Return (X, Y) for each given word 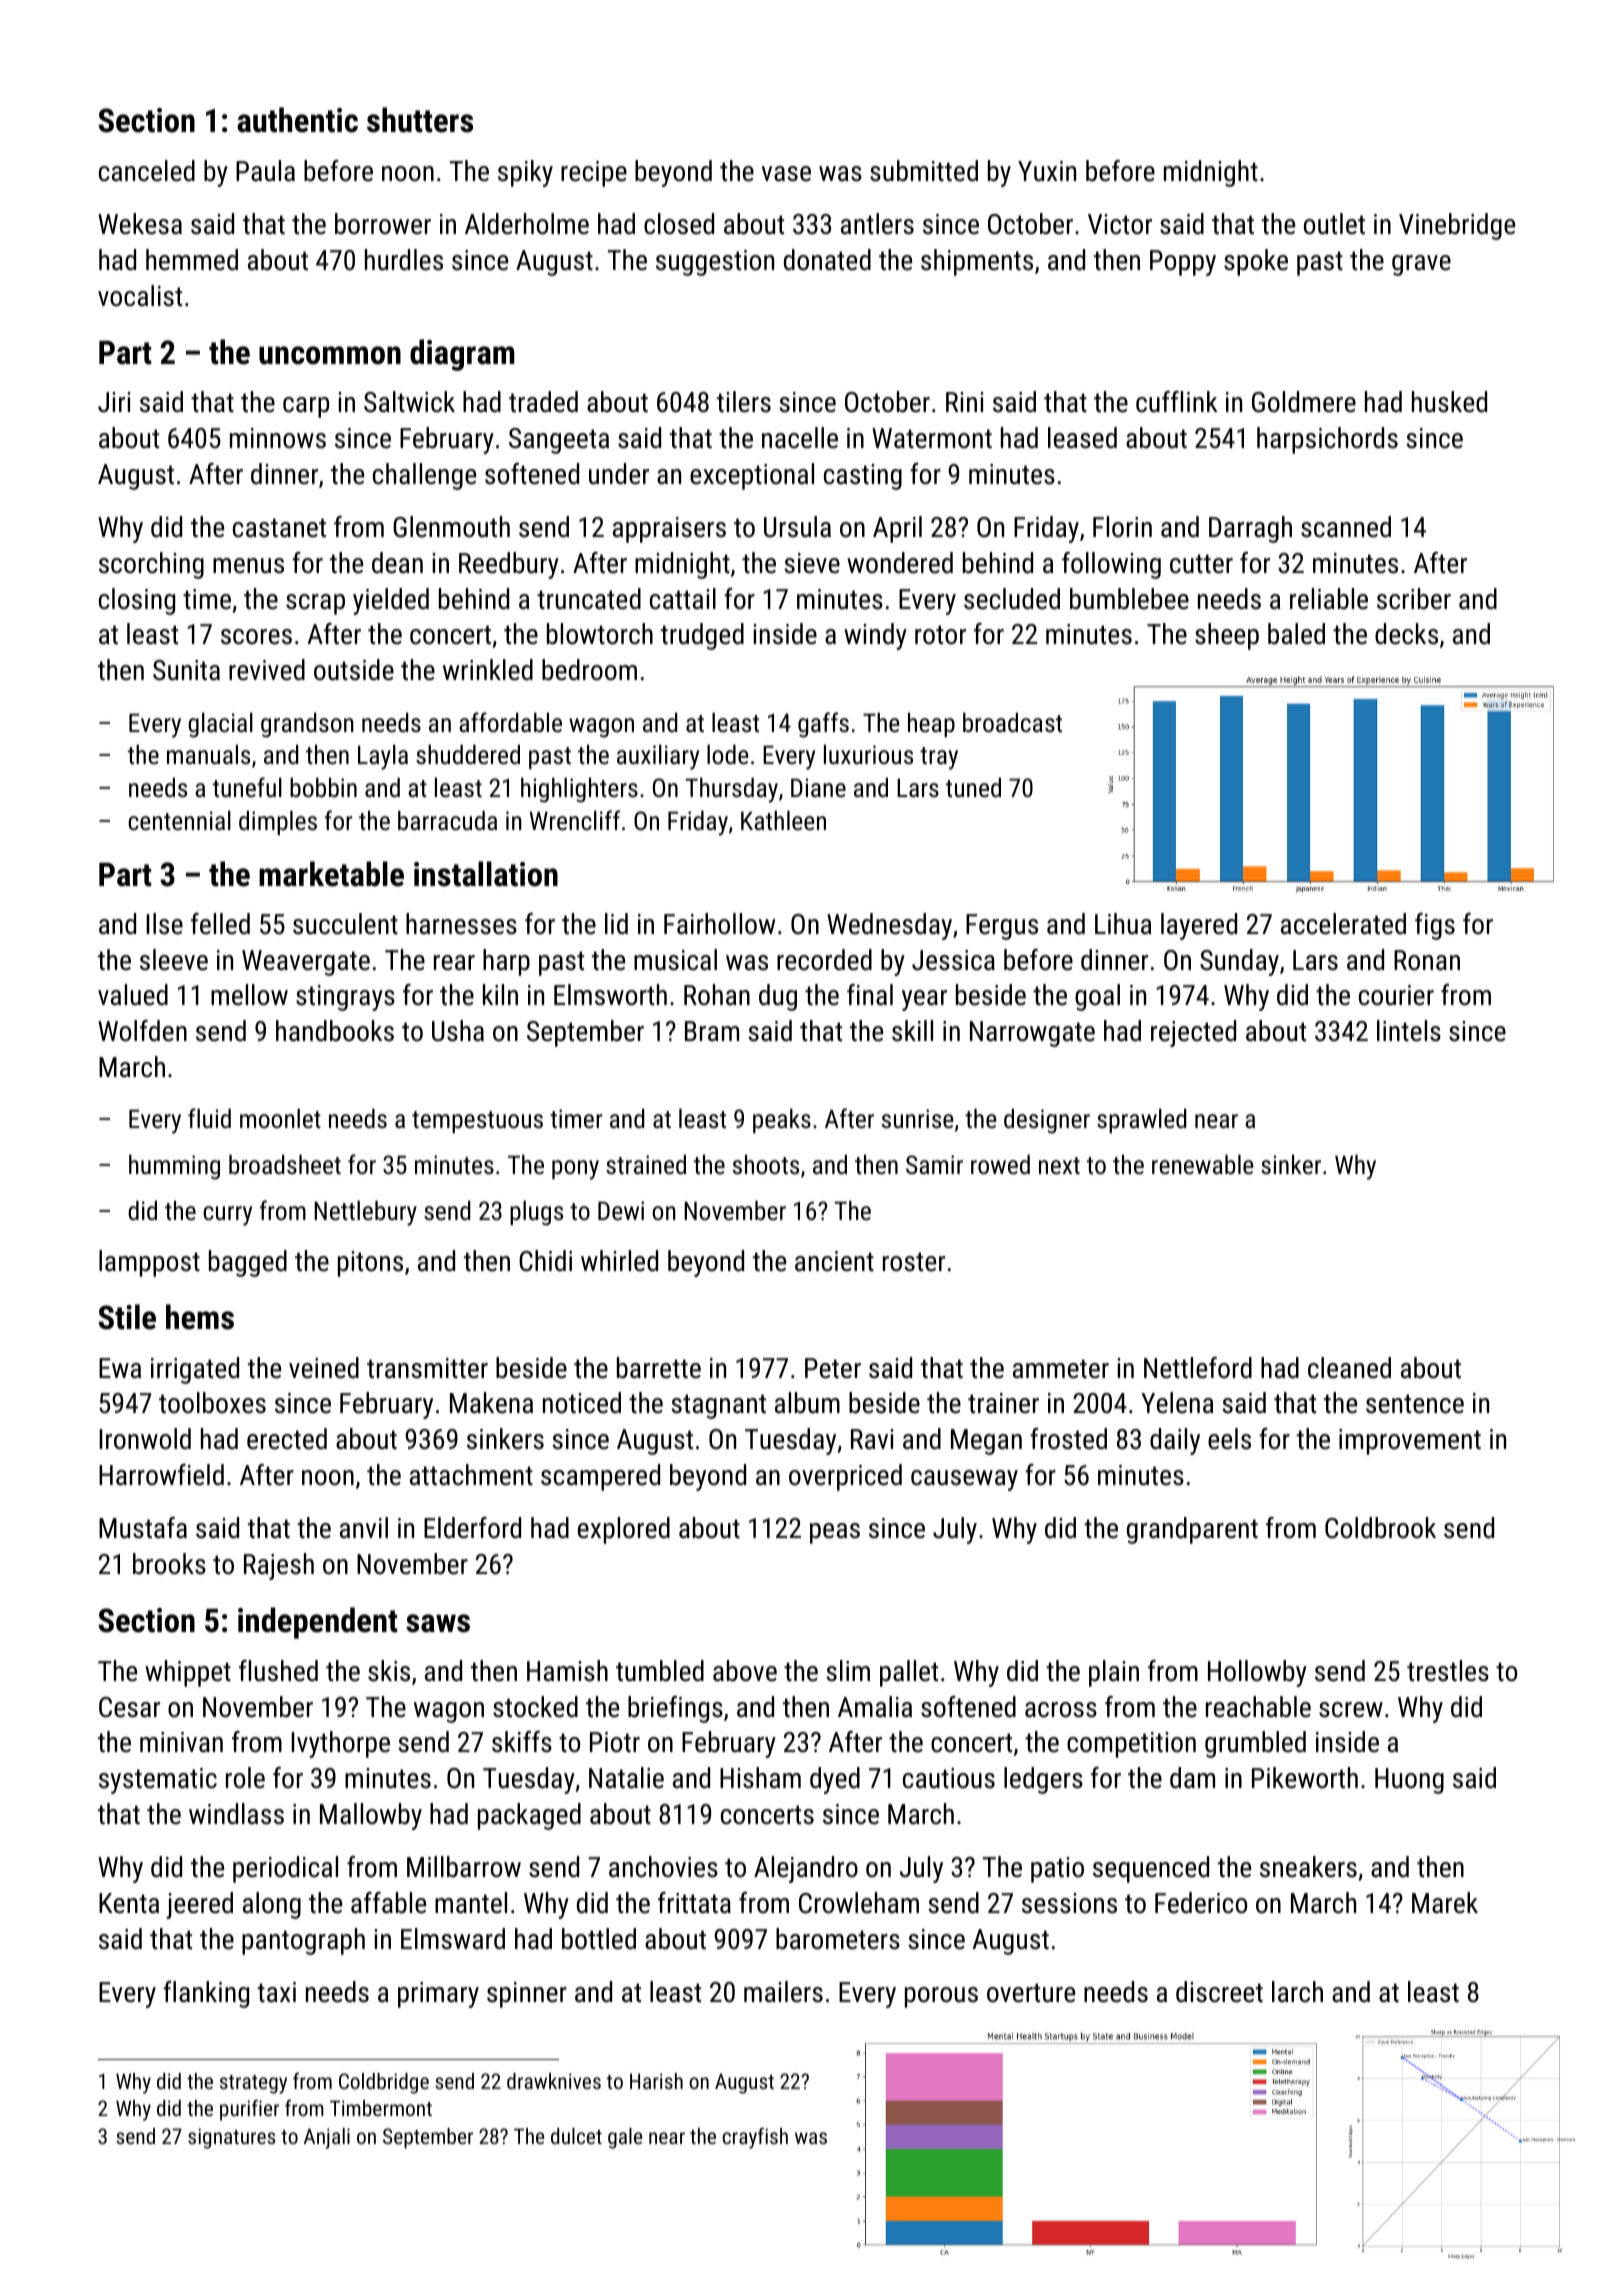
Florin (1122, 527)
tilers (744, 402)
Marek (1445, 1903)
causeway (964, 1480)
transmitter (427, 1368)
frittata (694, 1903)
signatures (231, 2138)
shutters (420, 120)
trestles (1448, 1671)
